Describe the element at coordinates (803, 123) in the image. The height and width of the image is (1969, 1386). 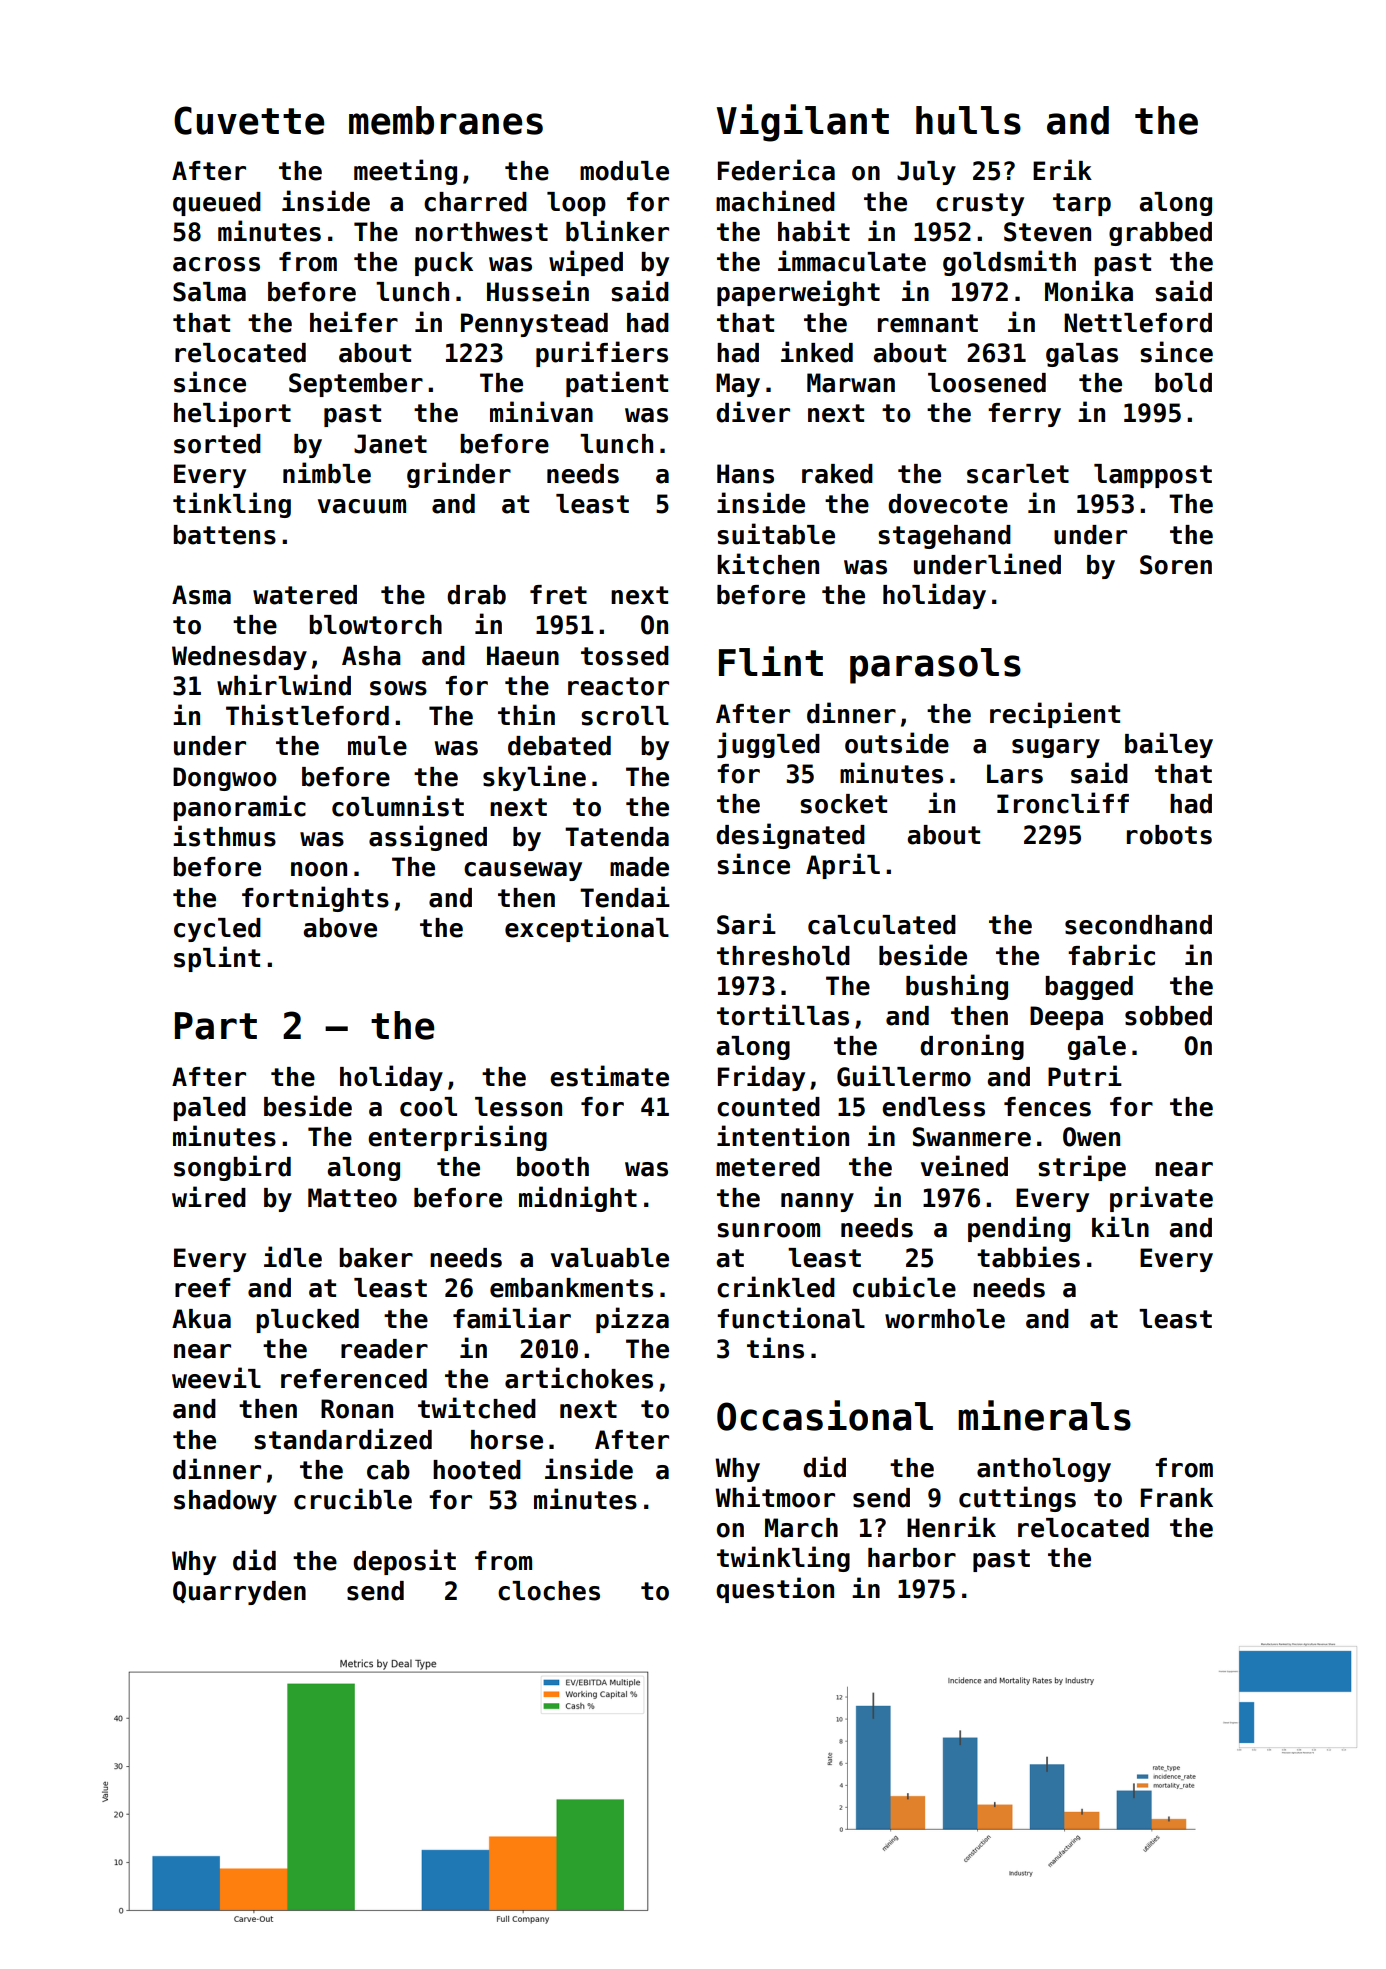
I see `Vigilant` at that location.
